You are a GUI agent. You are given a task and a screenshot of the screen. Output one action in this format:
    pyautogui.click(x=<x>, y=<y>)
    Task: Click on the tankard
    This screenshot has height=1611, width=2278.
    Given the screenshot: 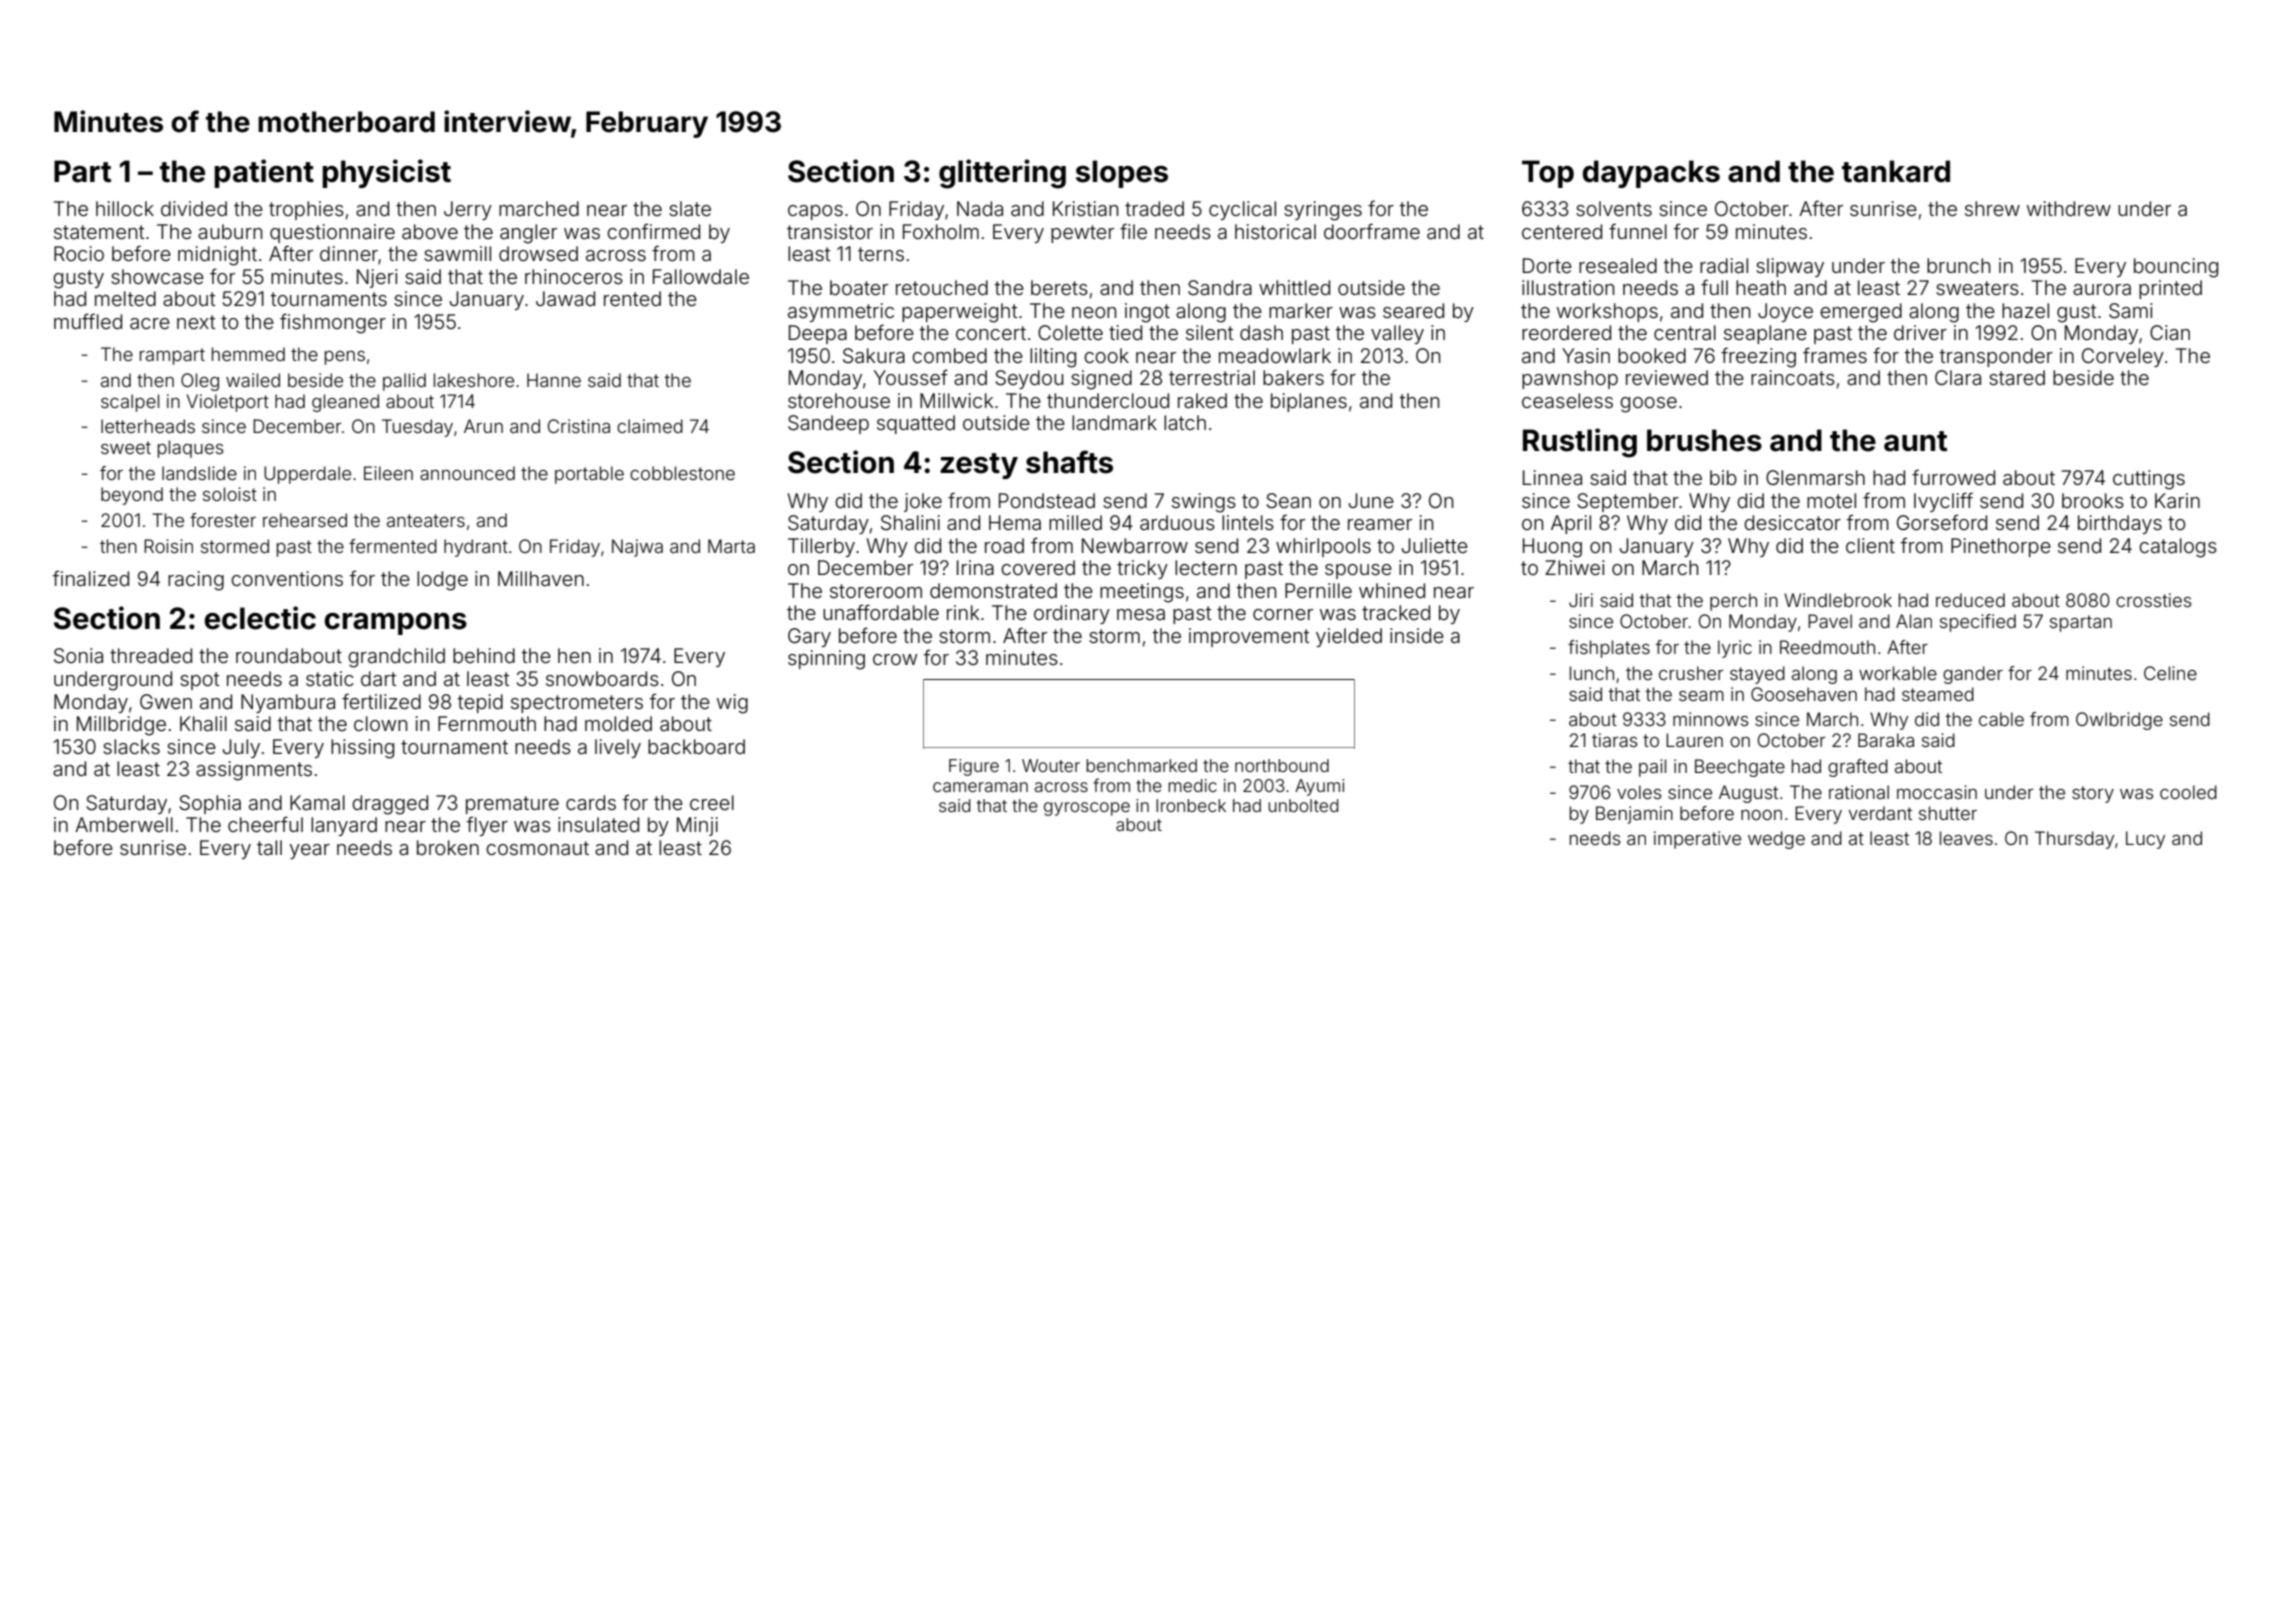 What is the action you would take?
    pyautogui.click(x=1896, y=171)
